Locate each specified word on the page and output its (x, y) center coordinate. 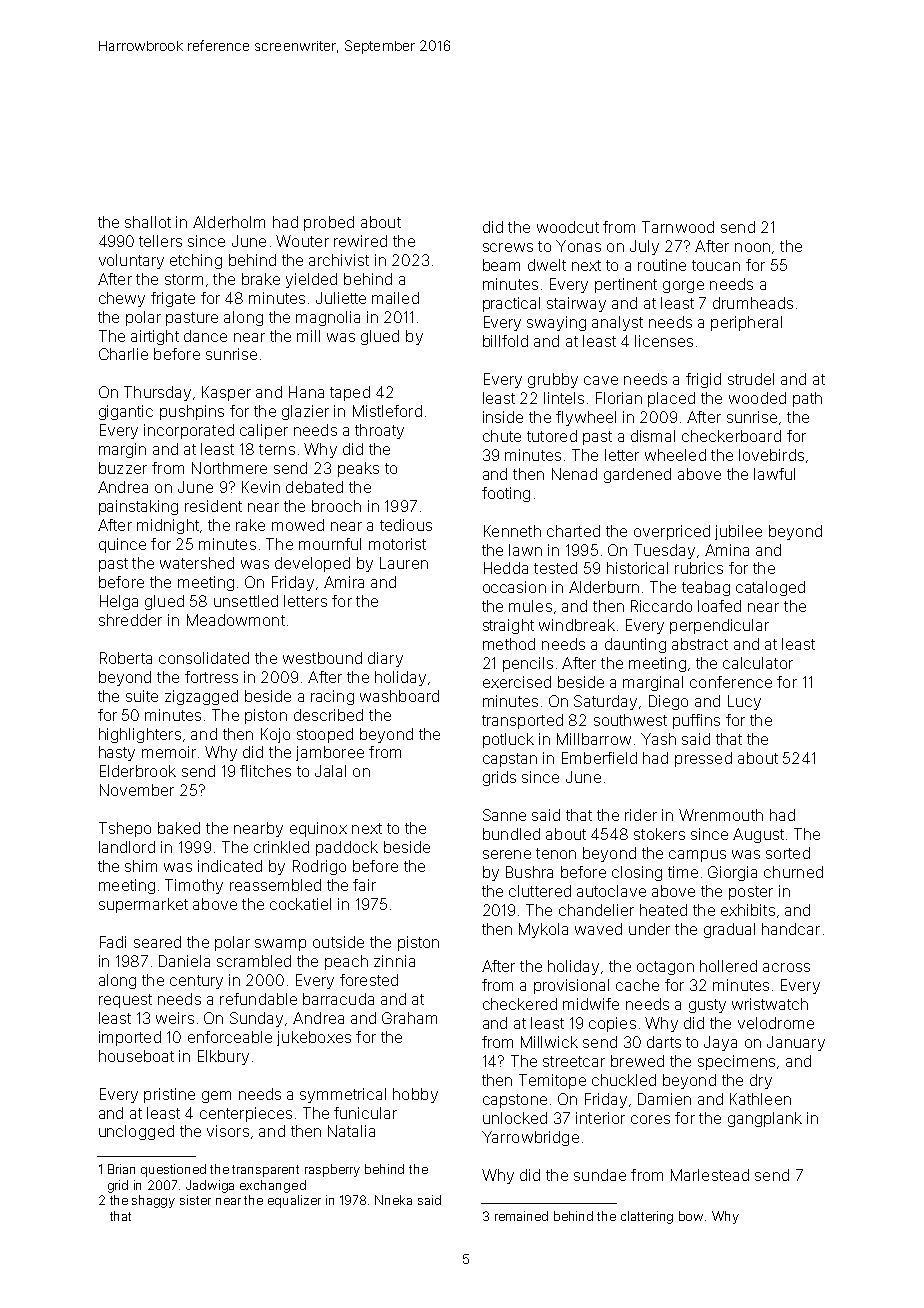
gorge (683, 287)
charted (573, 531)
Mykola (543, 930)
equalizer (294, 1201)
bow (691, 1216)
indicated (230, 866)
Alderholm (229, 222)
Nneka (393, 1200)
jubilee (738, 532)
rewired (360, 241)
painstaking (138, 507)
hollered (728, 966)
